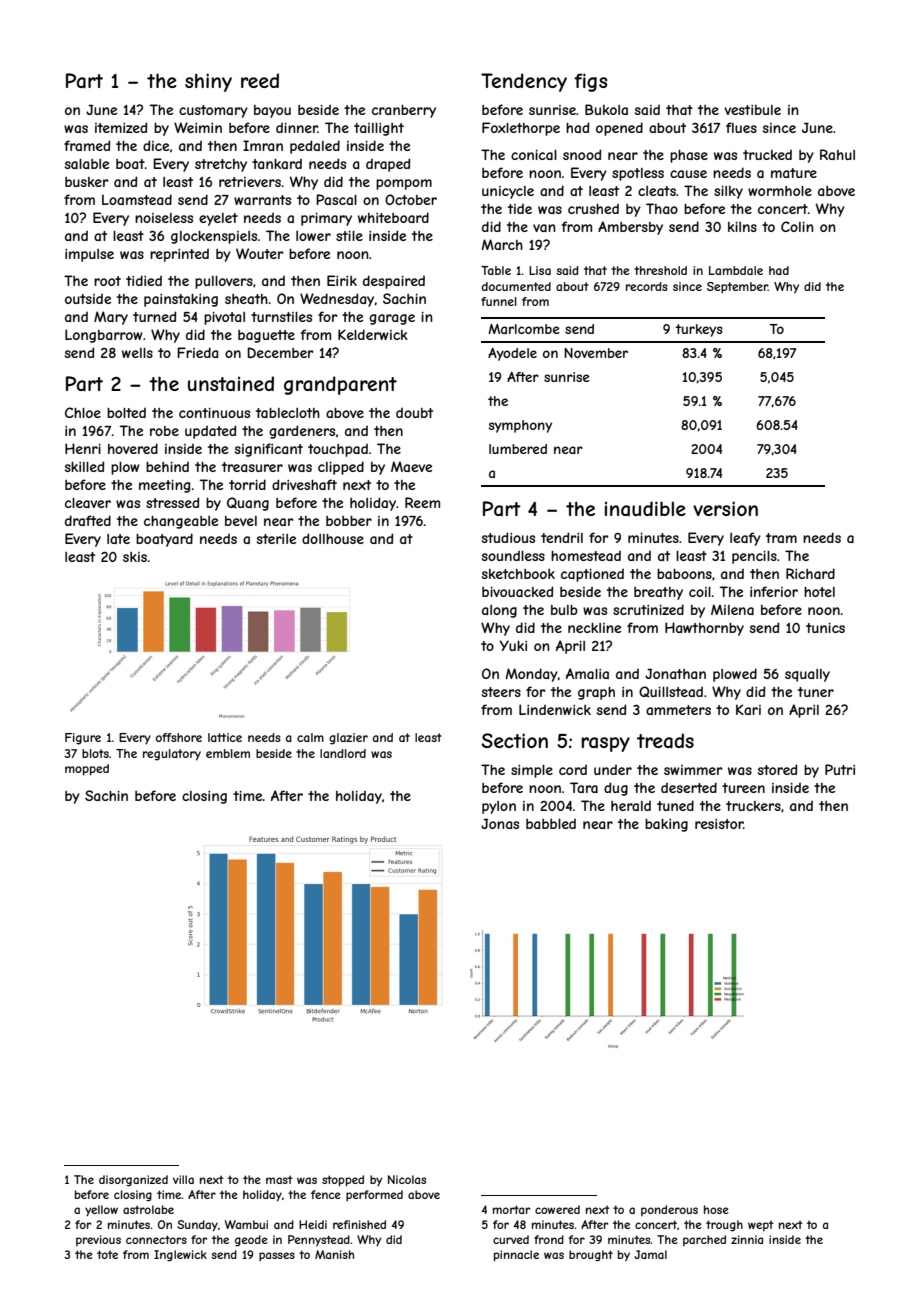 Image resolution: width=924 pixels, height=1308 pixels. What do you see at coordinates (725, 508) in the page?
I see `version` at bounding box center [725, 508].
